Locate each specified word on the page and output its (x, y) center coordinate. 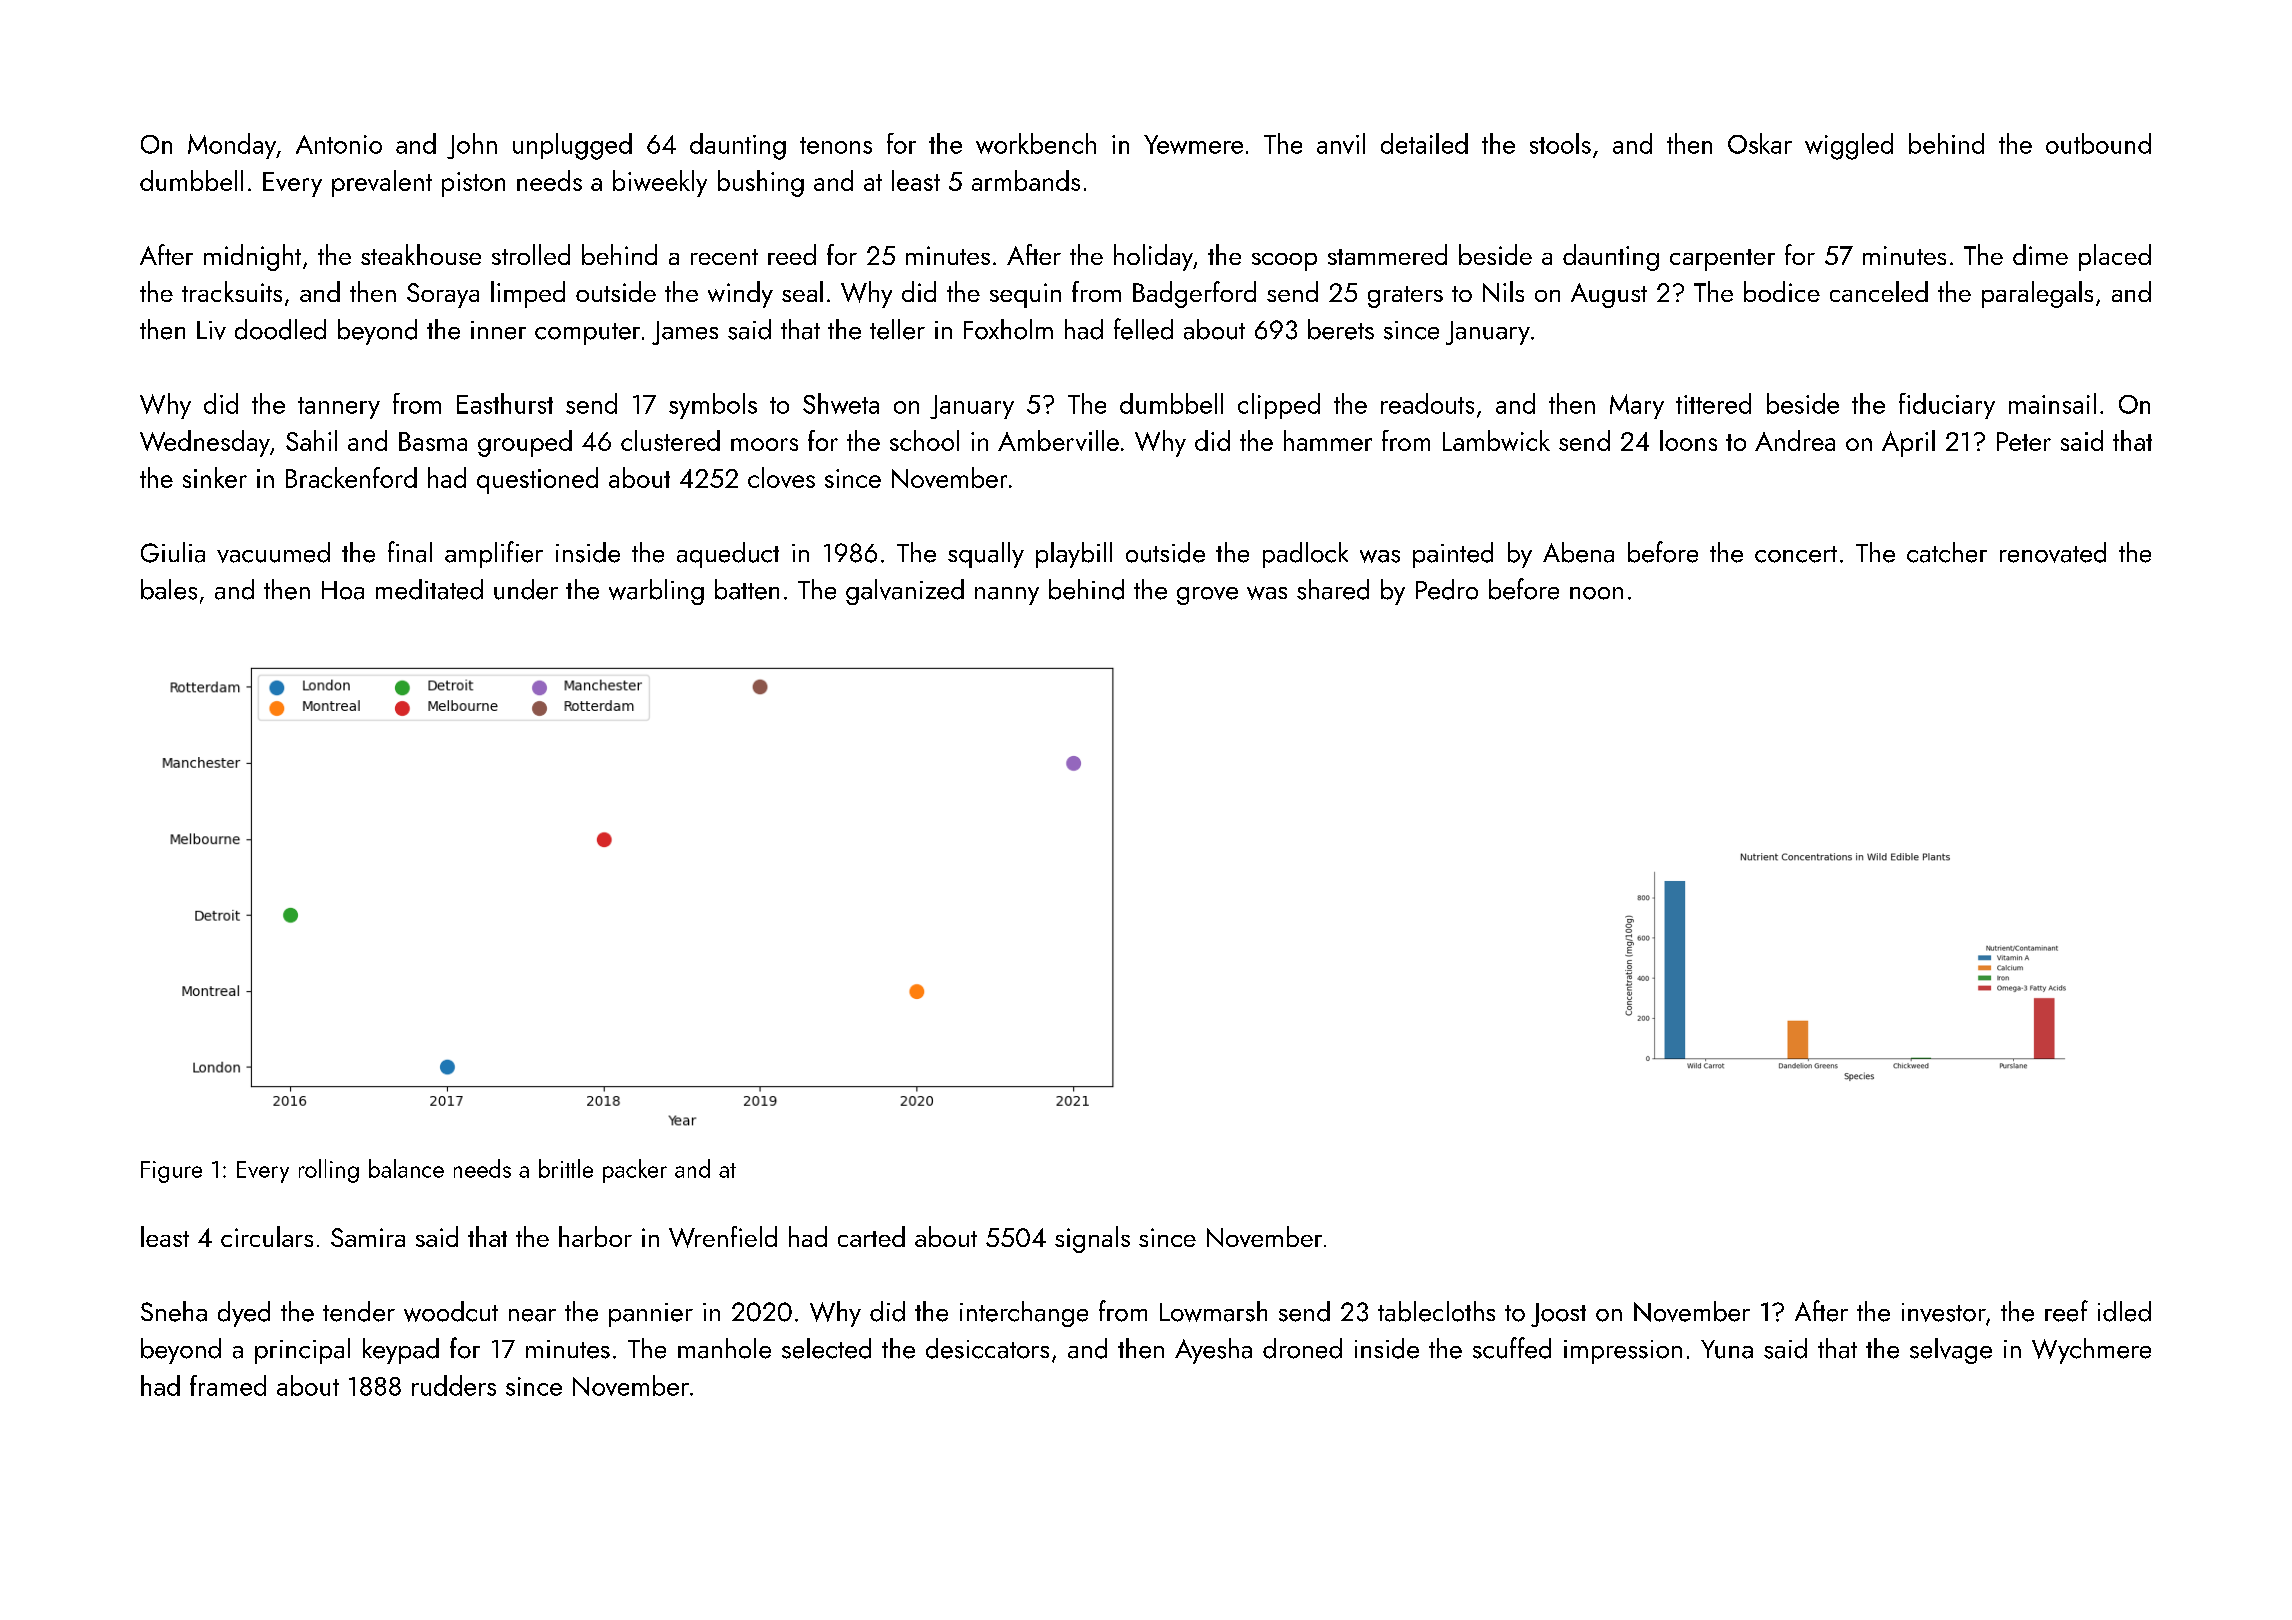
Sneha (174, 1311)
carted (871, 1236)
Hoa (343, 590)
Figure (171, 1172)
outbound (2098, 143)
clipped (1279, 406)
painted (1453, 555)
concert (1796, 554)
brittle (566, 1168)
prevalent (382, 183)
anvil (1341, 143)
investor (1944, 1312)
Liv (211, 330)
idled (2124, 1311)
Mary (1637, 406)
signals (1092, 1239)
